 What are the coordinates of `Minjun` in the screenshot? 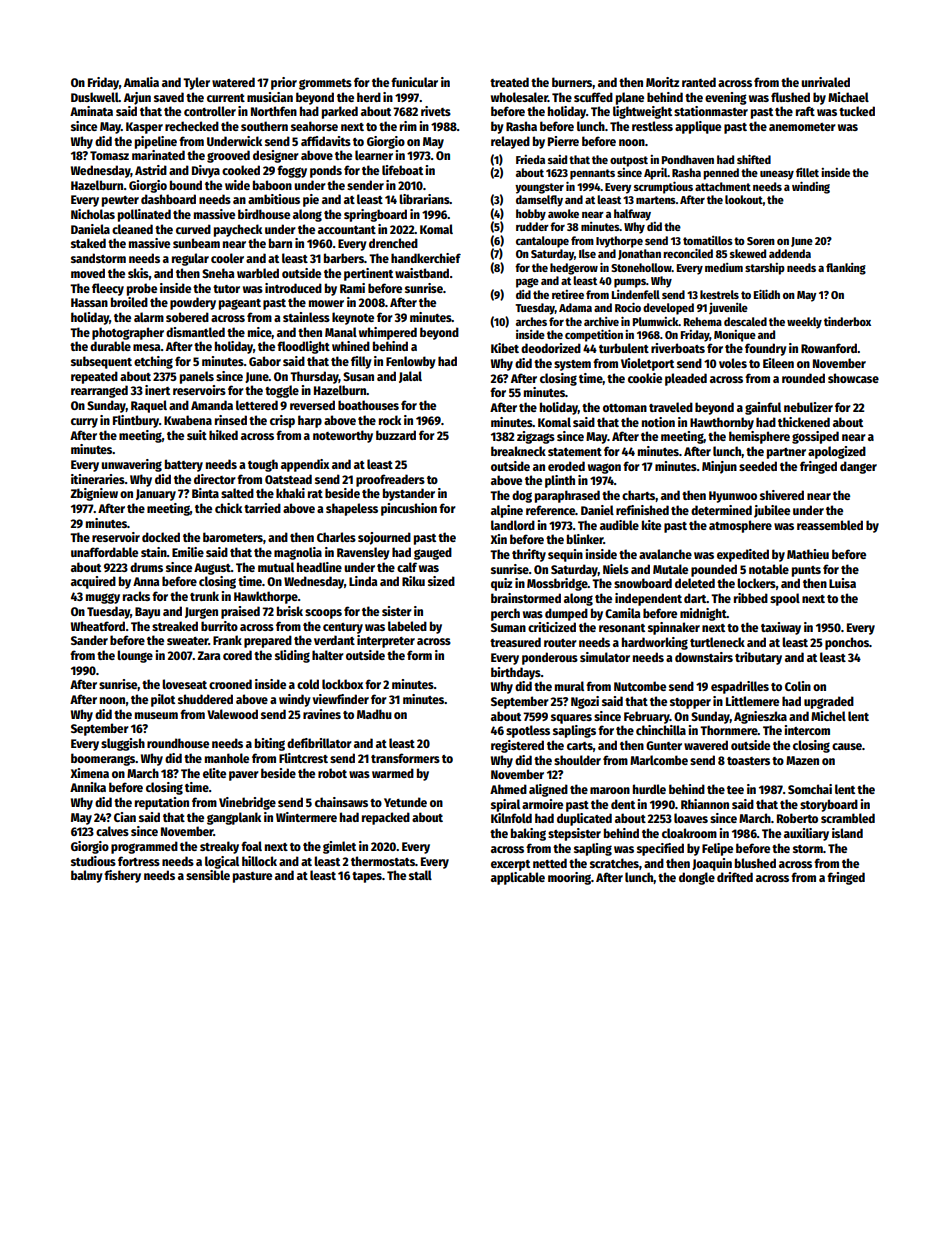 It's located at (719, 467).
